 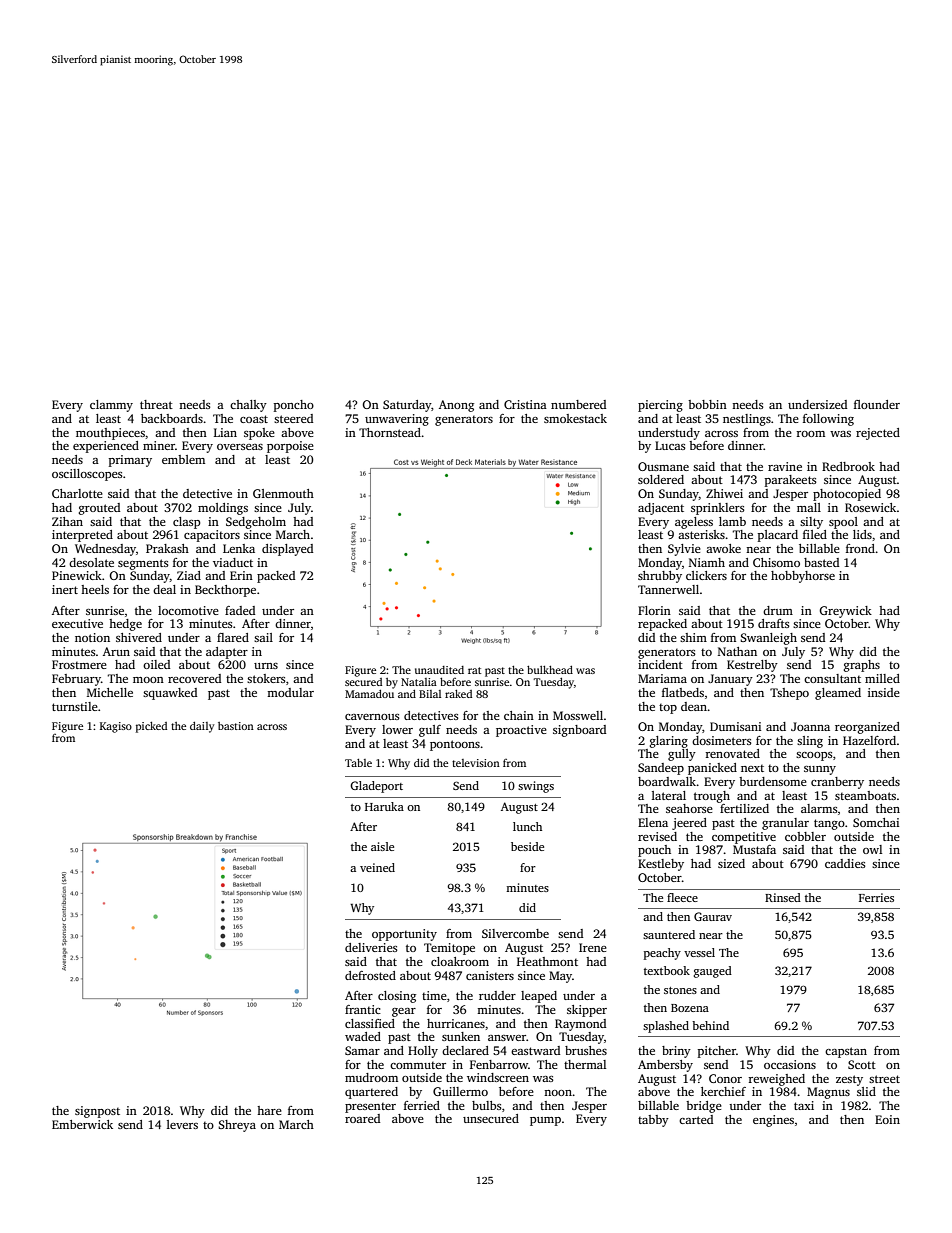 What do you see at coordinates (377, 867) in the screenshot?
I see `veined` at bounding box center [377, 867].
